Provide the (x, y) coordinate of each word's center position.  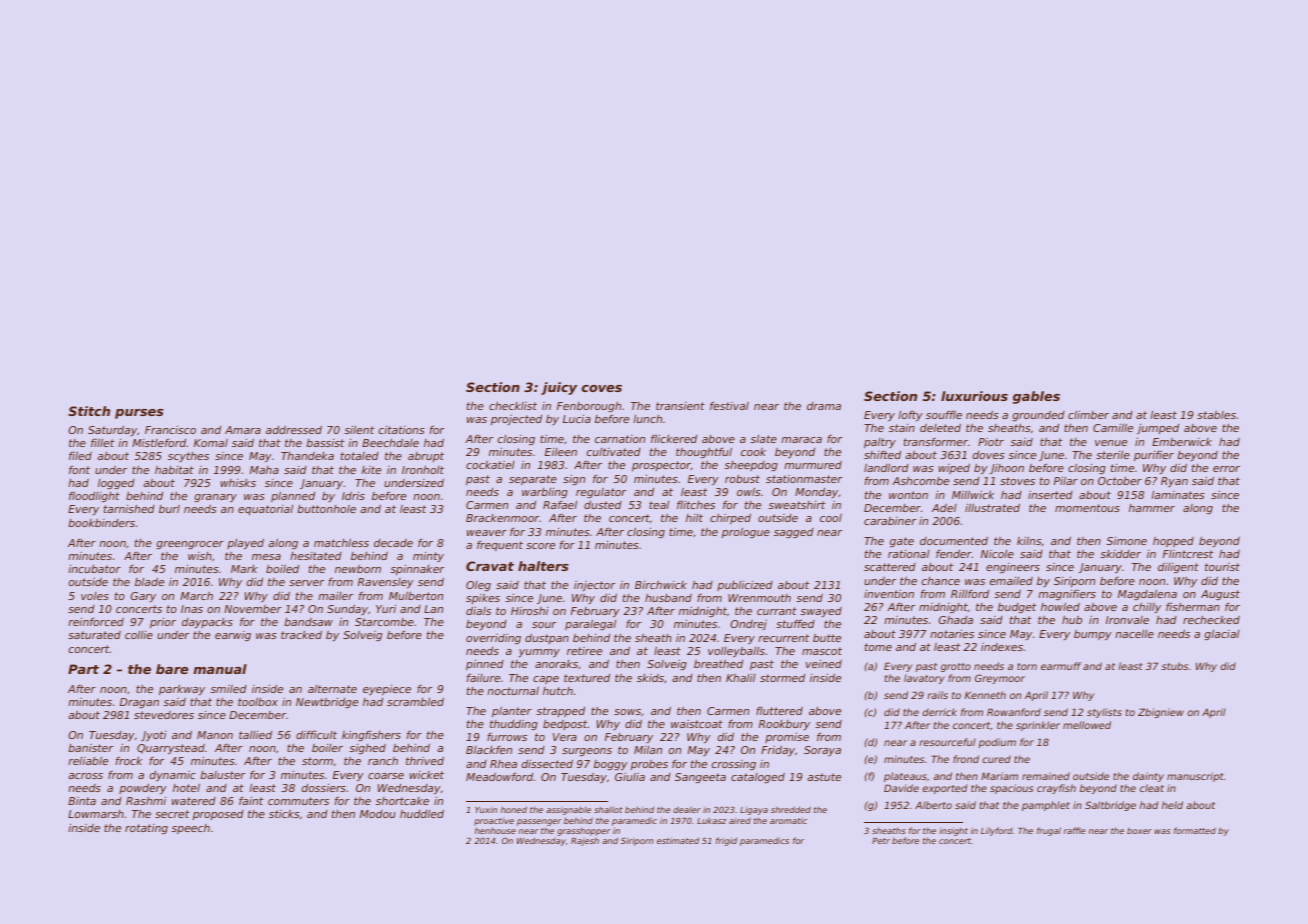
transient (680, 406)
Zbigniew (1161, 713)
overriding (493, 639)
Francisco (170, 430)
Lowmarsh (96, 814)
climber (1088, 415)
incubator (94, 569)
